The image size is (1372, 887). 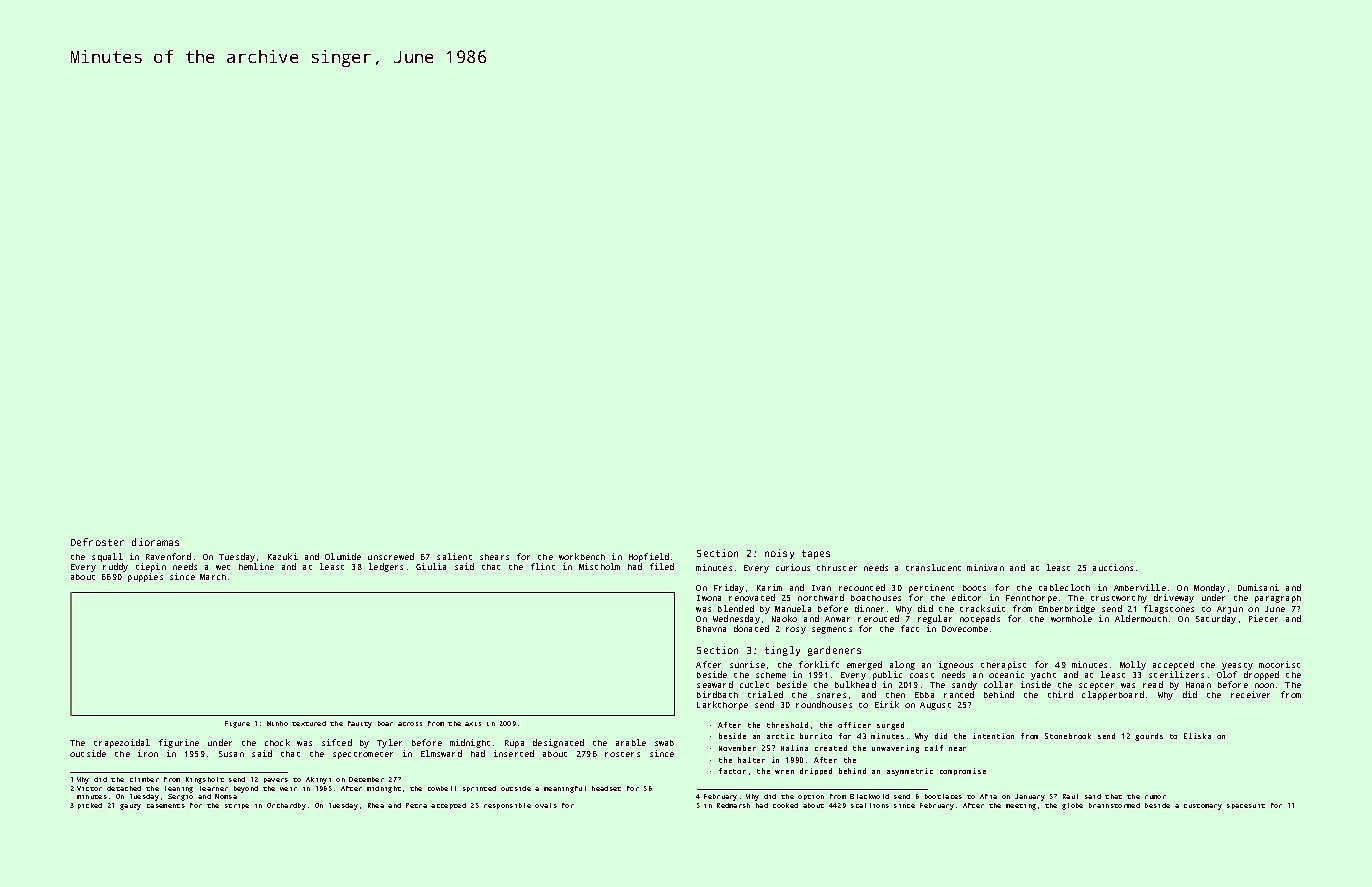 I want to click on customary, so click(x=1203, y=807).
